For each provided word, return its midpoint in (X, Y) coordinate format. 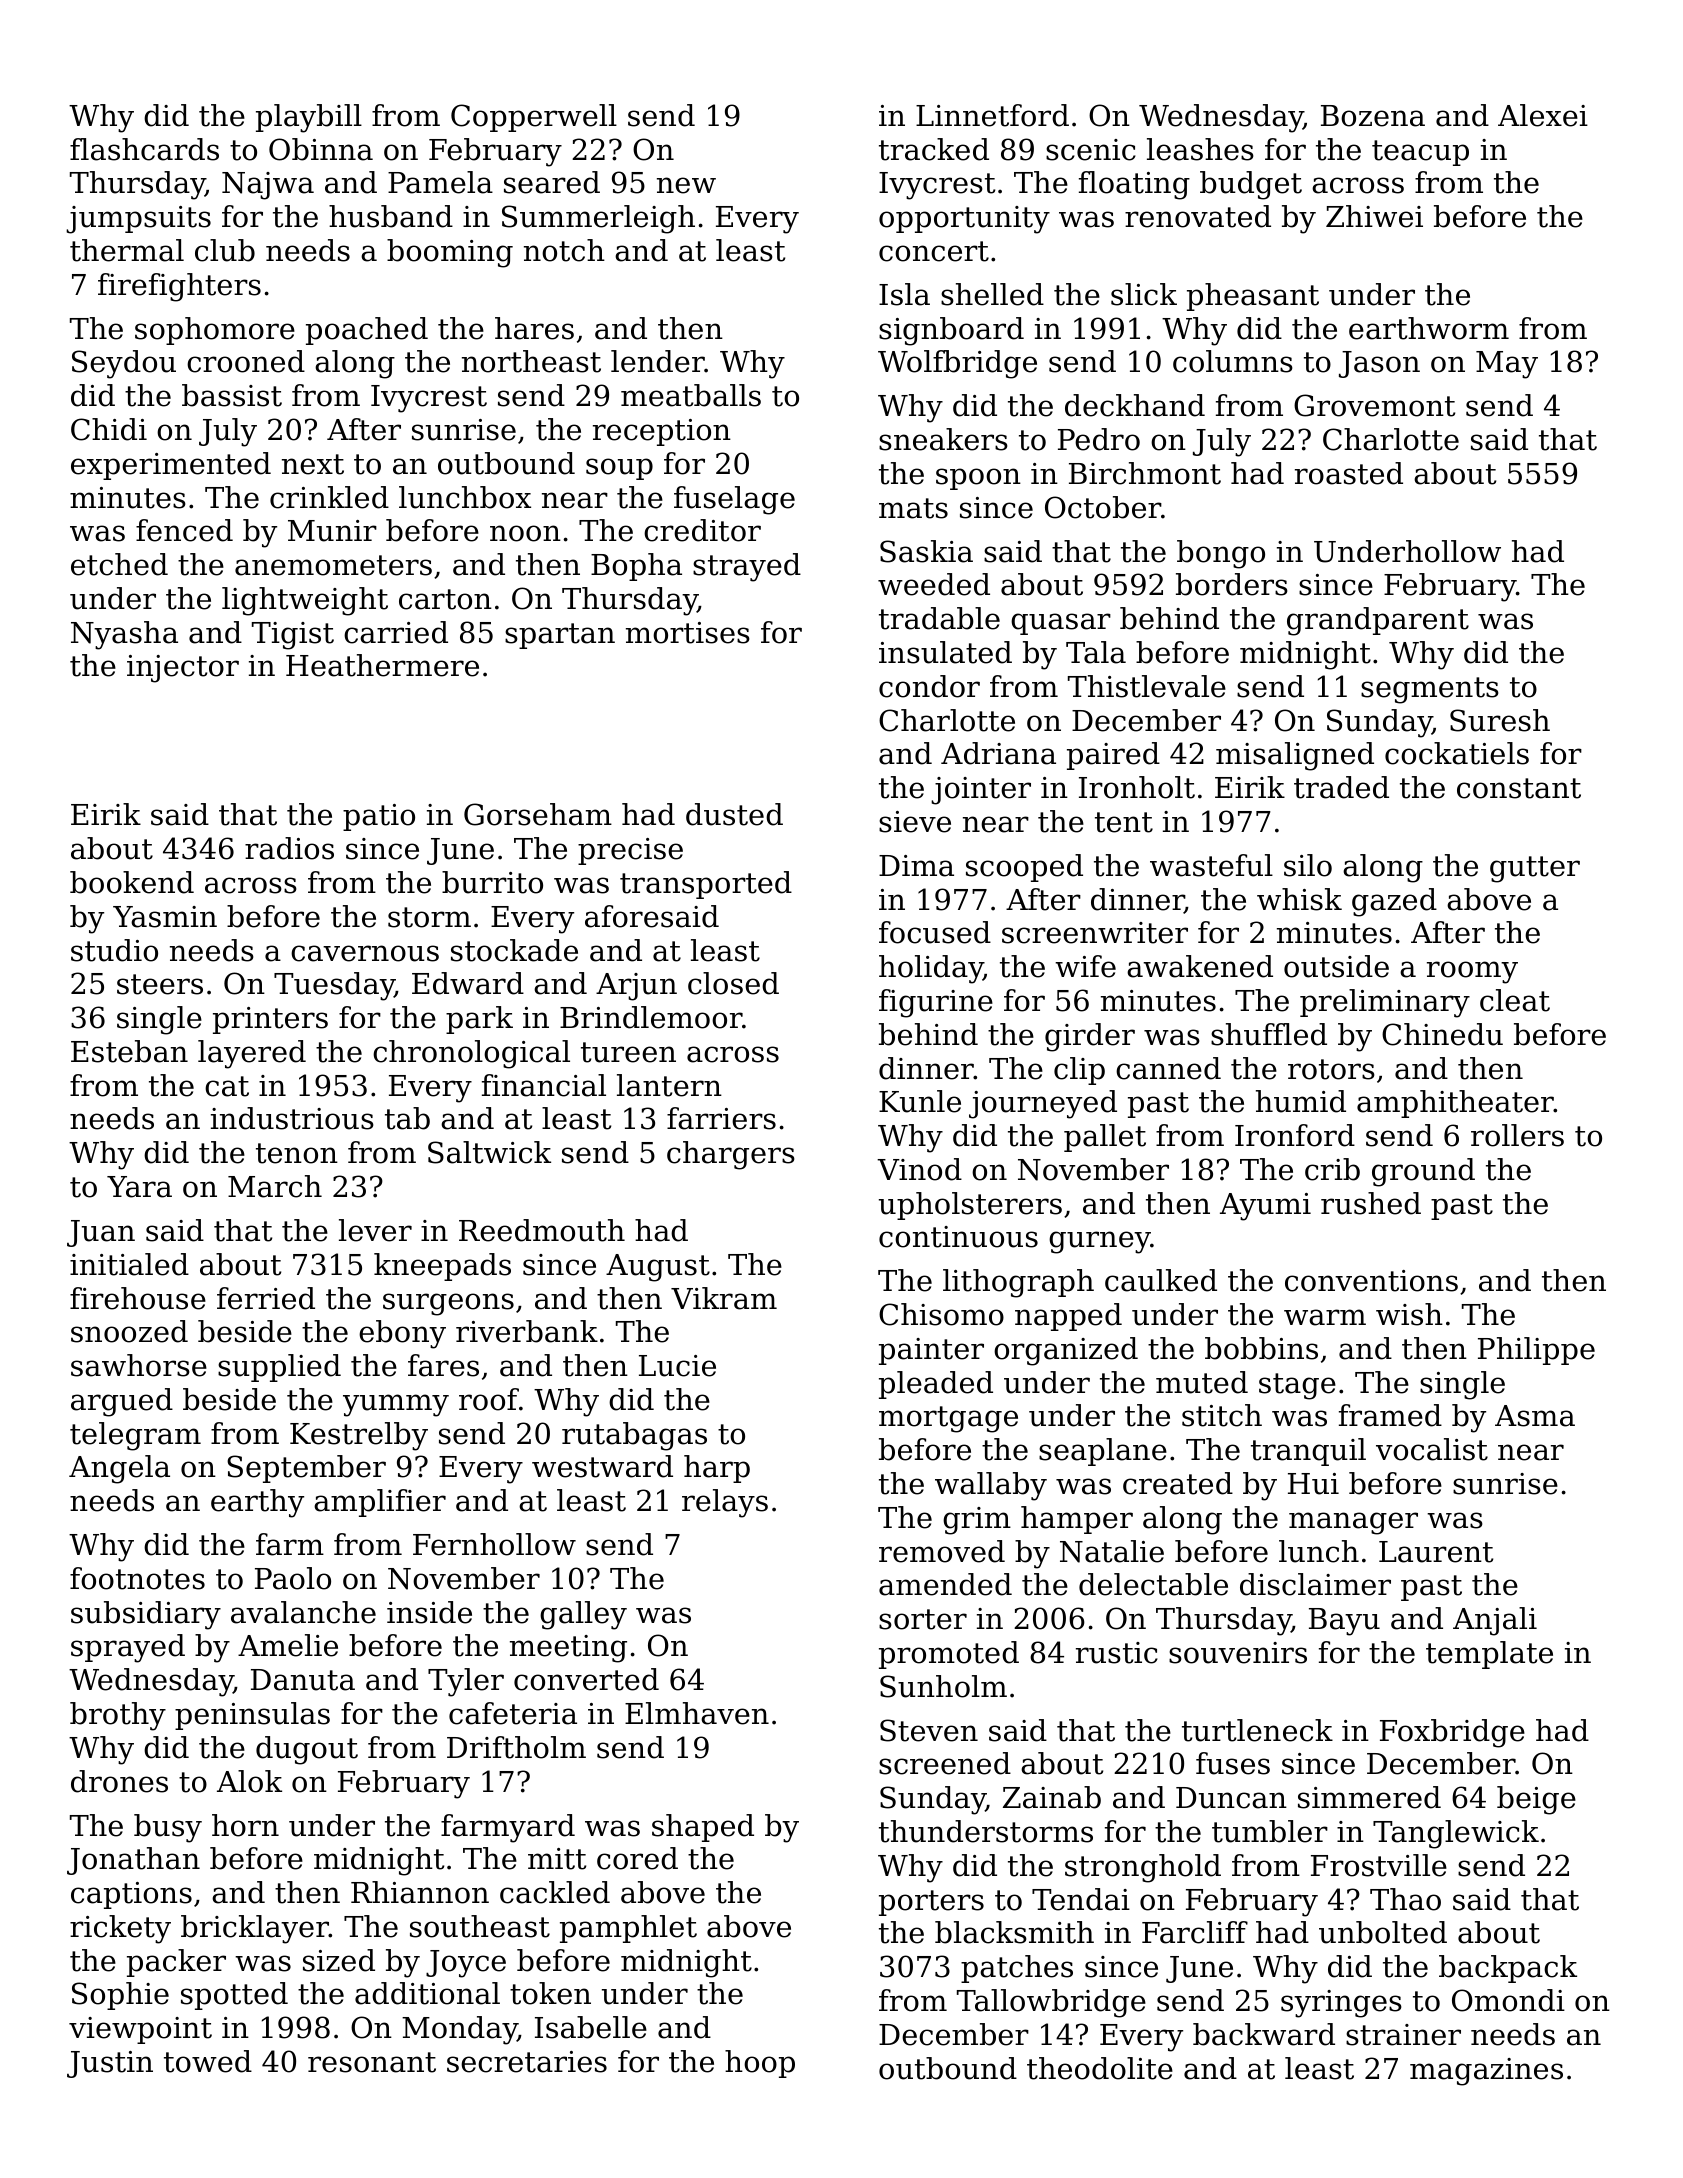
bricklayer (255, 1929)
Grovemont (1374, 405)
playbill (309, 118)
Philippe (1536, 1351)
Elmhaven (697, 1713)
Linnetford (992, 115)
